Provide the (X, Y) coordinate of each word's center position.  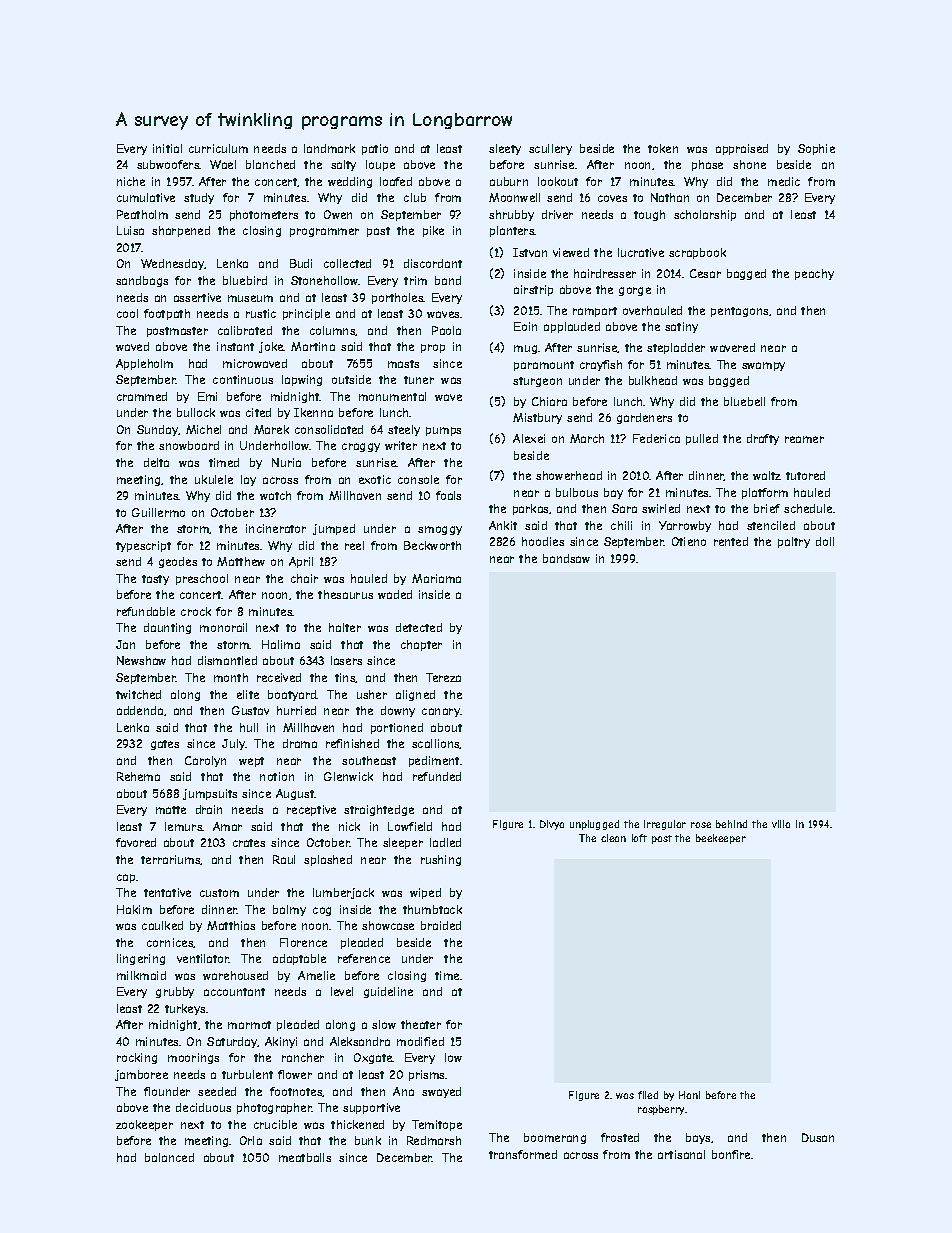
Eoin (525, 326)
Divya (552, 825)
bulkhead (653, 380)
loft (639, 838)
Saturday (232, 1042)
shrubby (511, 215)
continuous (243, 379)
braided (441, 925)
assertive (197, 297)
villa (781, 824)
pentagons (739, 312)
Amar (227, 826)
